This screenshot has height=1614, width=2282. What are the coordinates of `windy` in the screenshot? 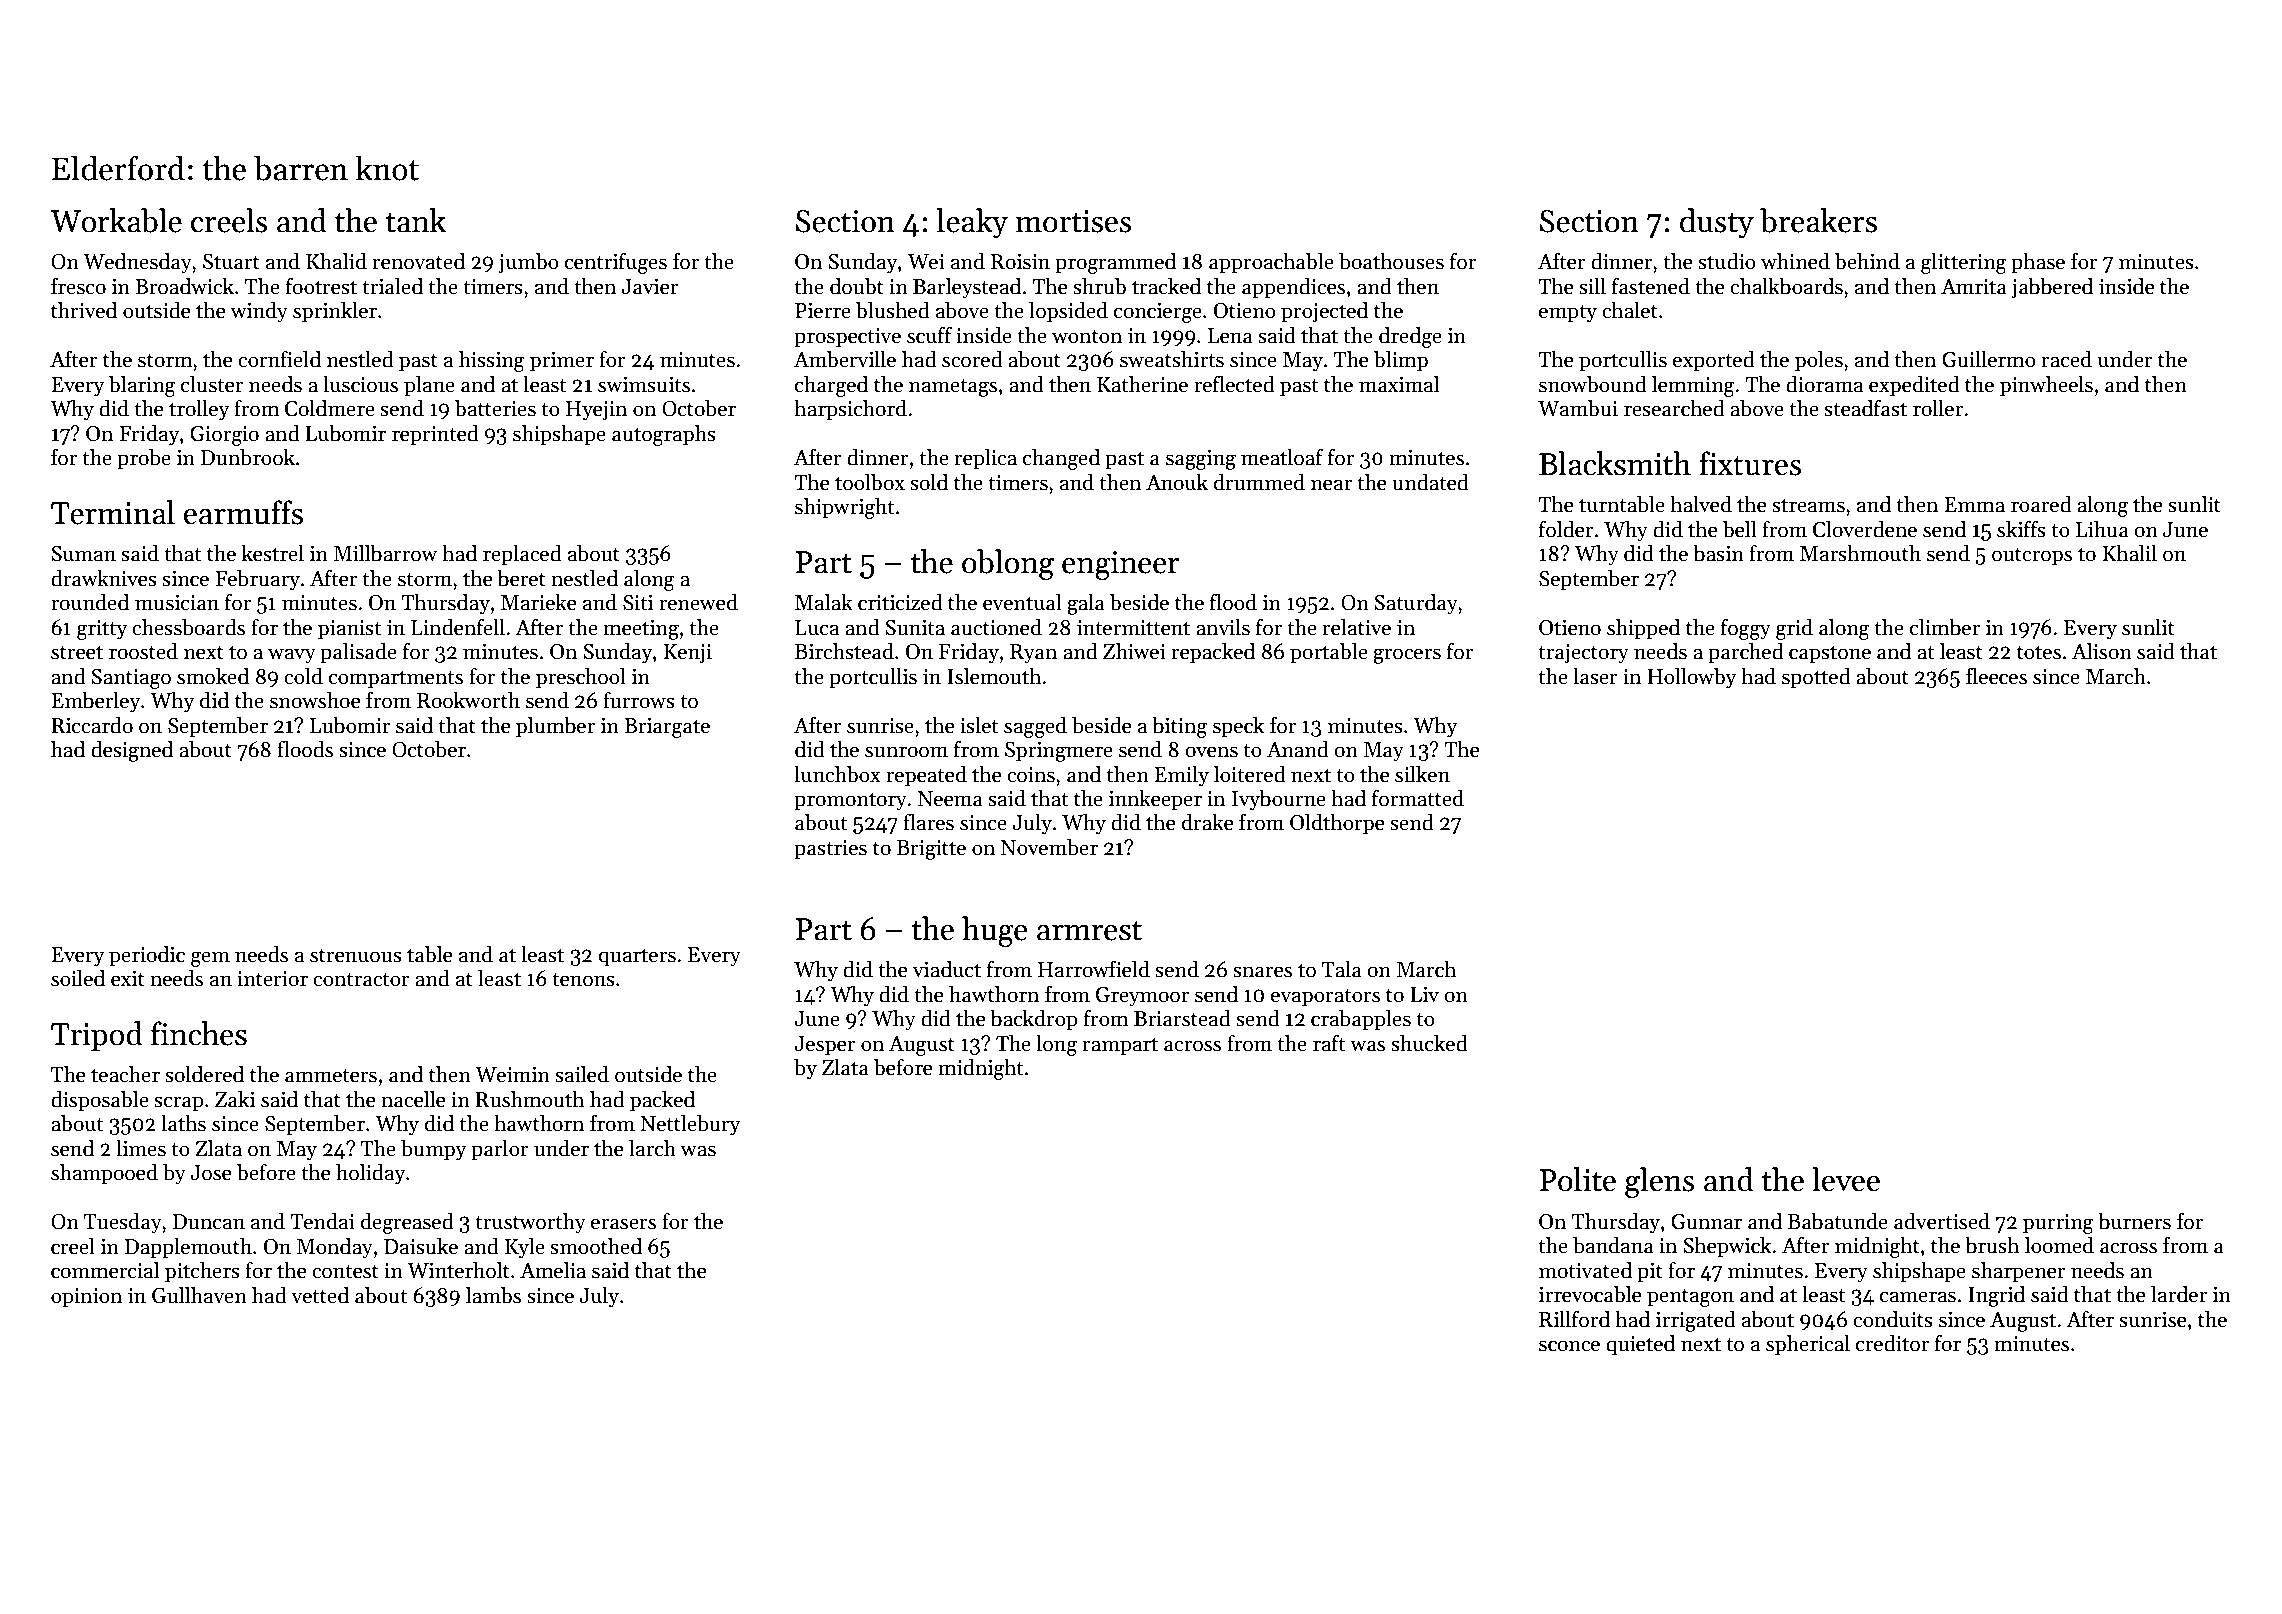 It's located at (259, 312).
